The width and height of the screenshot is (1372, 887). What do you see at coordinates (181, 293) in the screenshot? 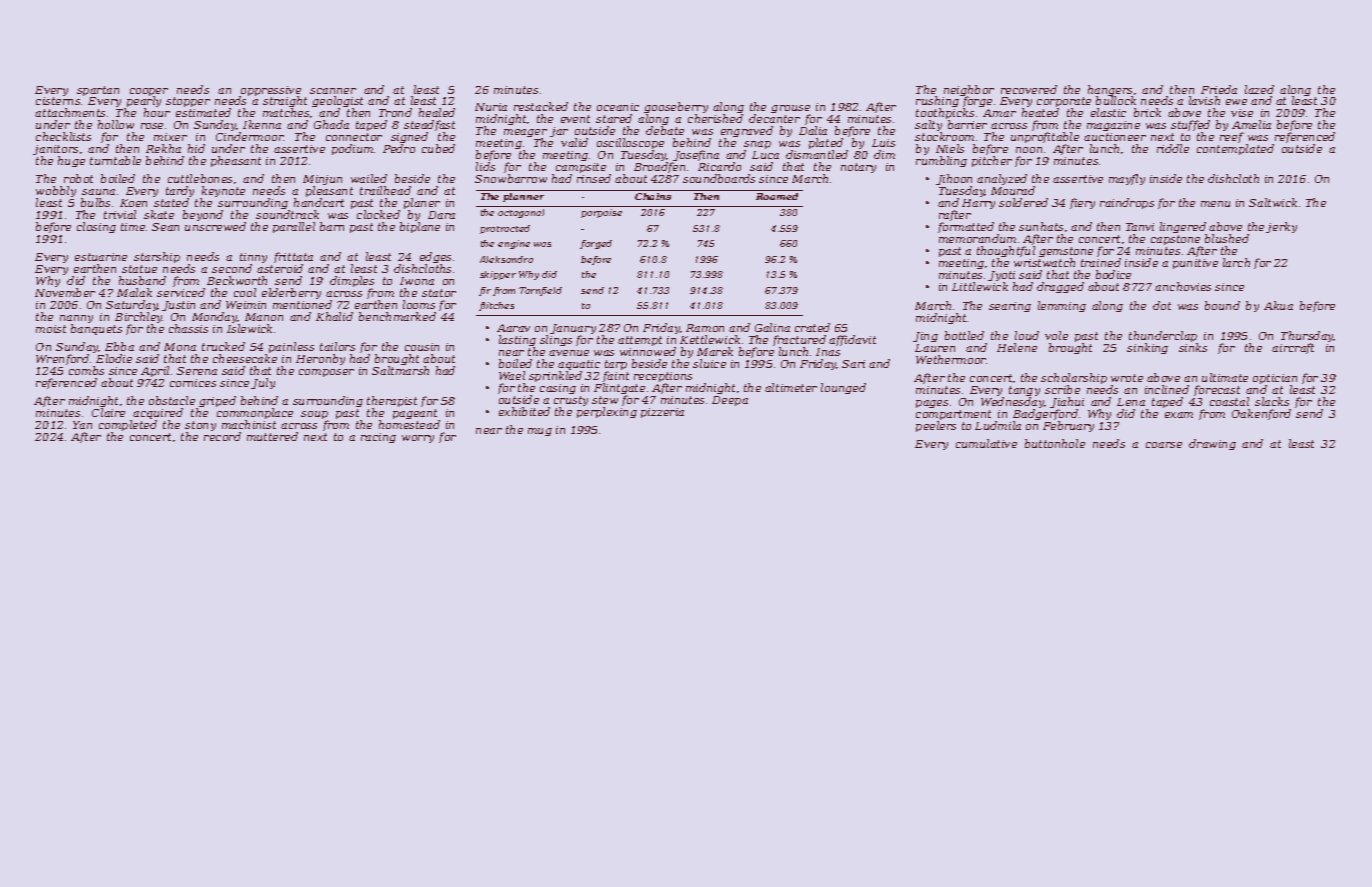
I see `serviced` at bounding box center [181, 293].
